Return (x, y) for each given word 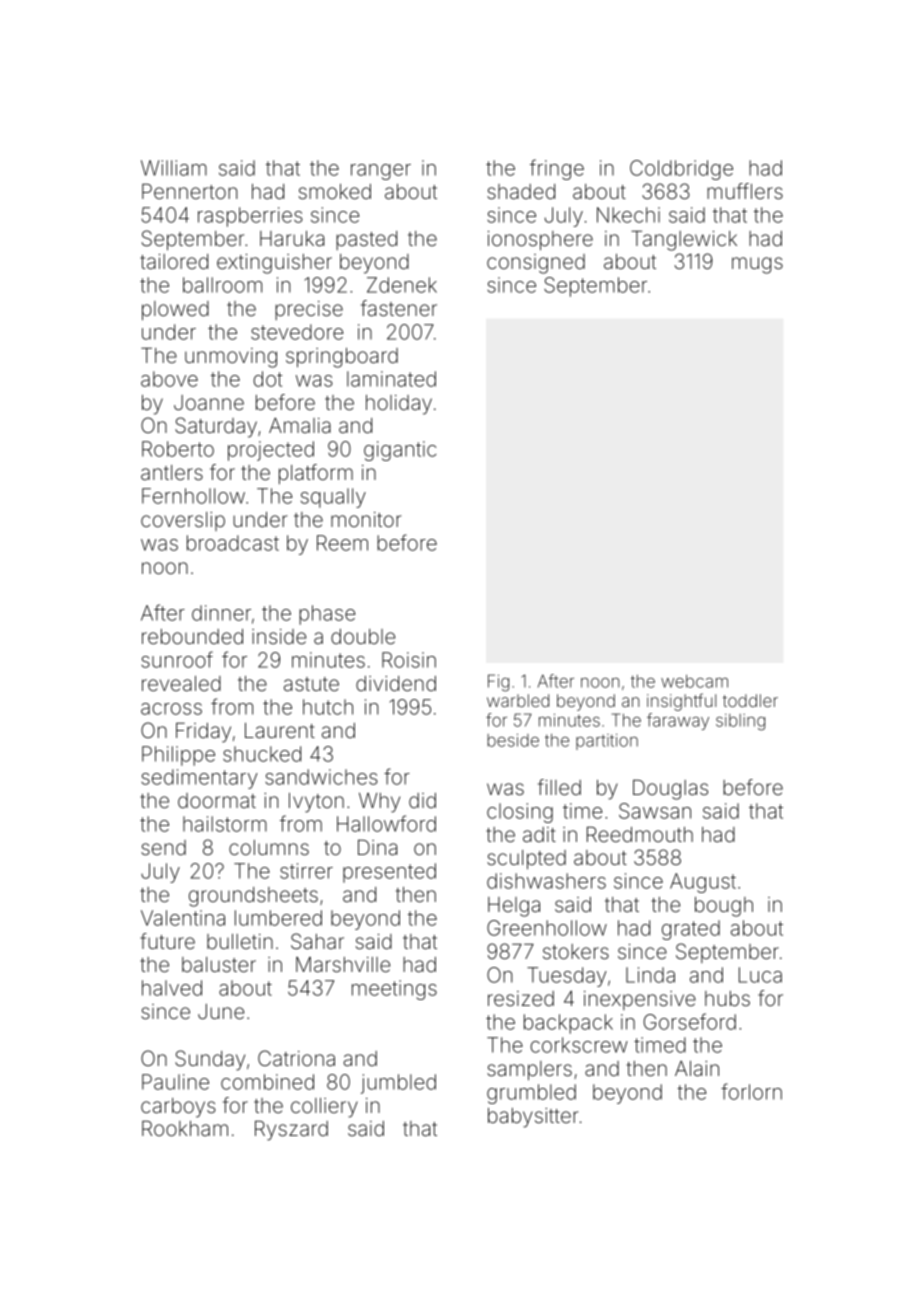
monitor (366, 519)
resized (521, 998)
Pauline (175, 1082)
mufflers (745, 191)
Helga (514, 907)
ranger (381, 172)
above (169, 379)
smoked (335, 191)
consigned (536, 264)
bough (724, 907)
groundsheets (253, 897)
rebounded (192, 636)
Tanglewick (684, 241)
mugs (757, 265)
